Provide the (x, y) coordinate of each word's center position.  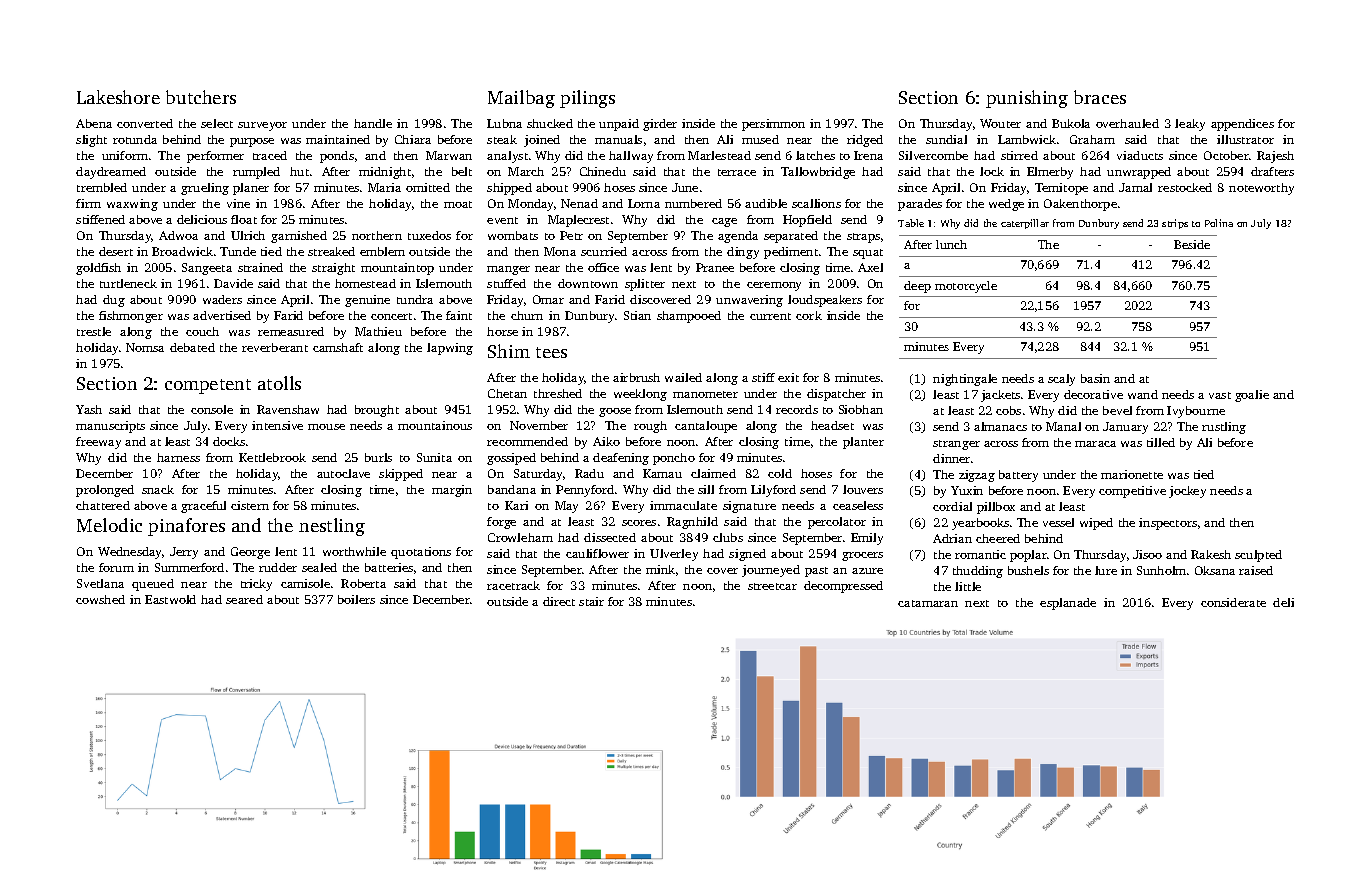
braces (1100, 97)
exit (788, 377)
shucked (550, 123)
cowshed (100, 599)
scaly (1061, 380)
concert (391, 316)
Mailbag (521, 99)
